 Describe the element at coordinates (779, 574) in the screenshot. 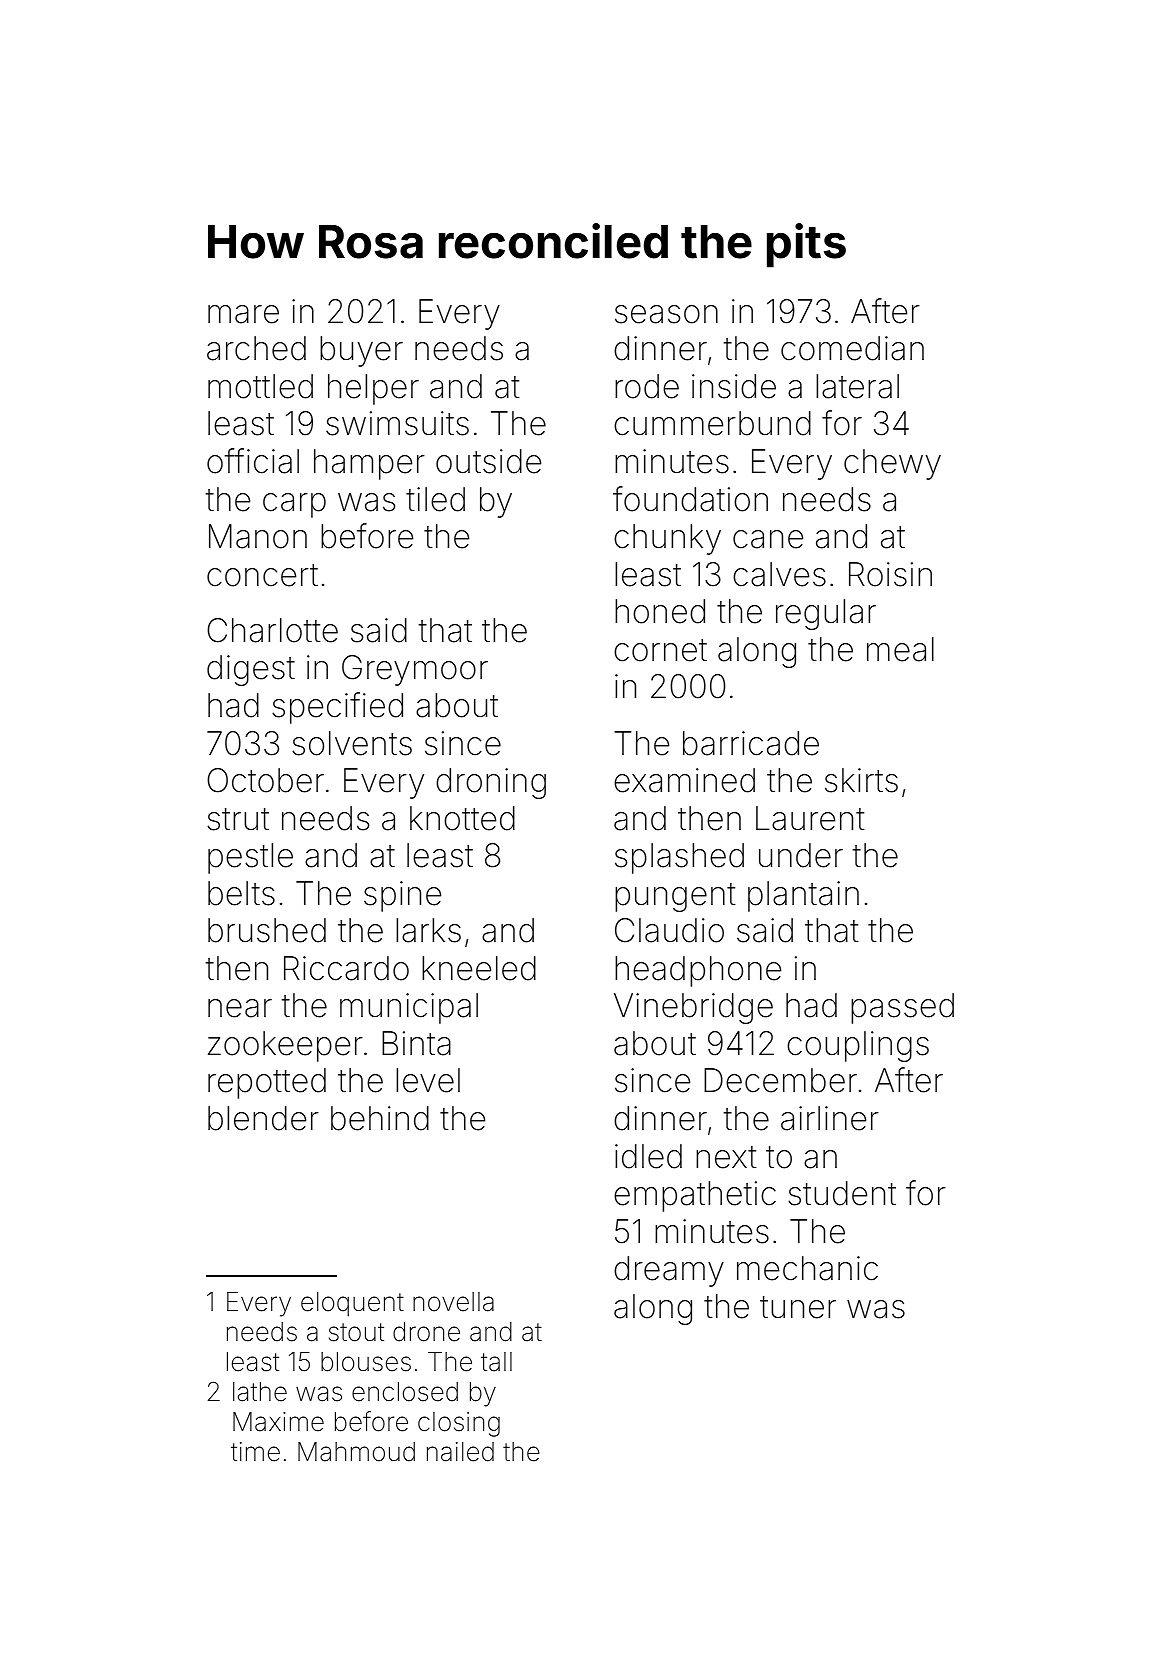

I see `calves` at that location.
